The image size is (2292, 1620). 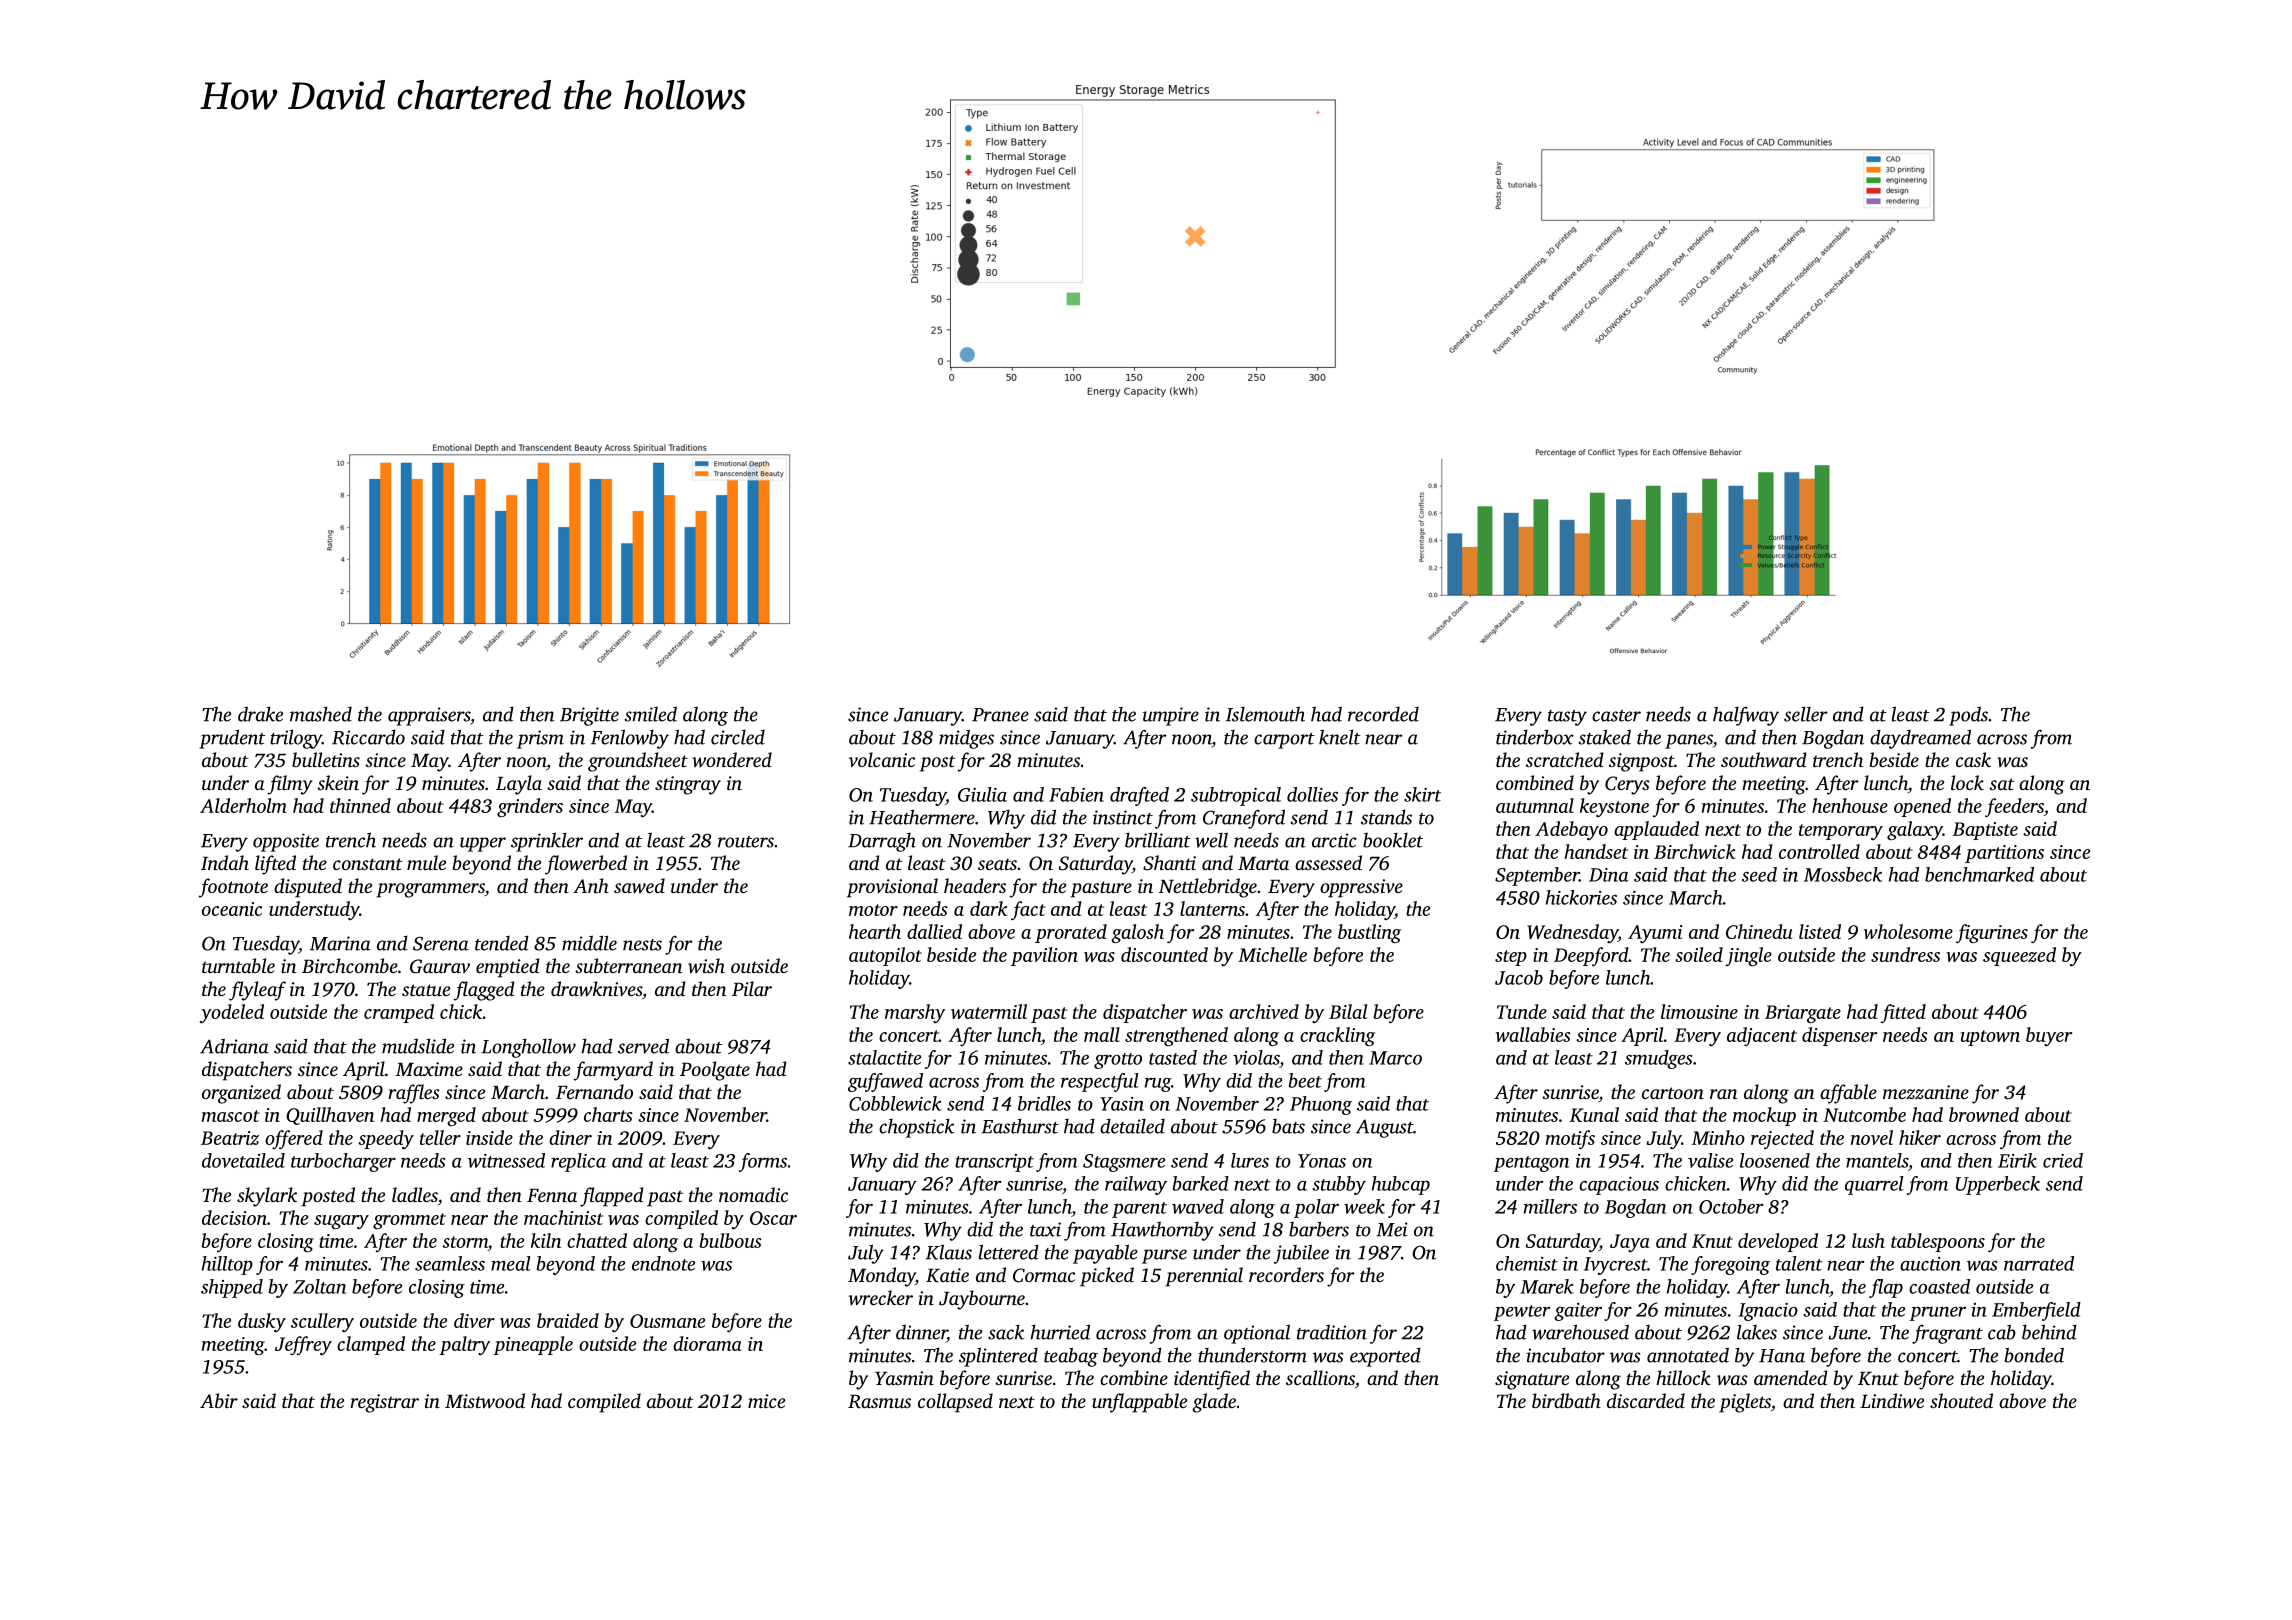 I want to click on Brigitte, so click(x=589, y=716).
